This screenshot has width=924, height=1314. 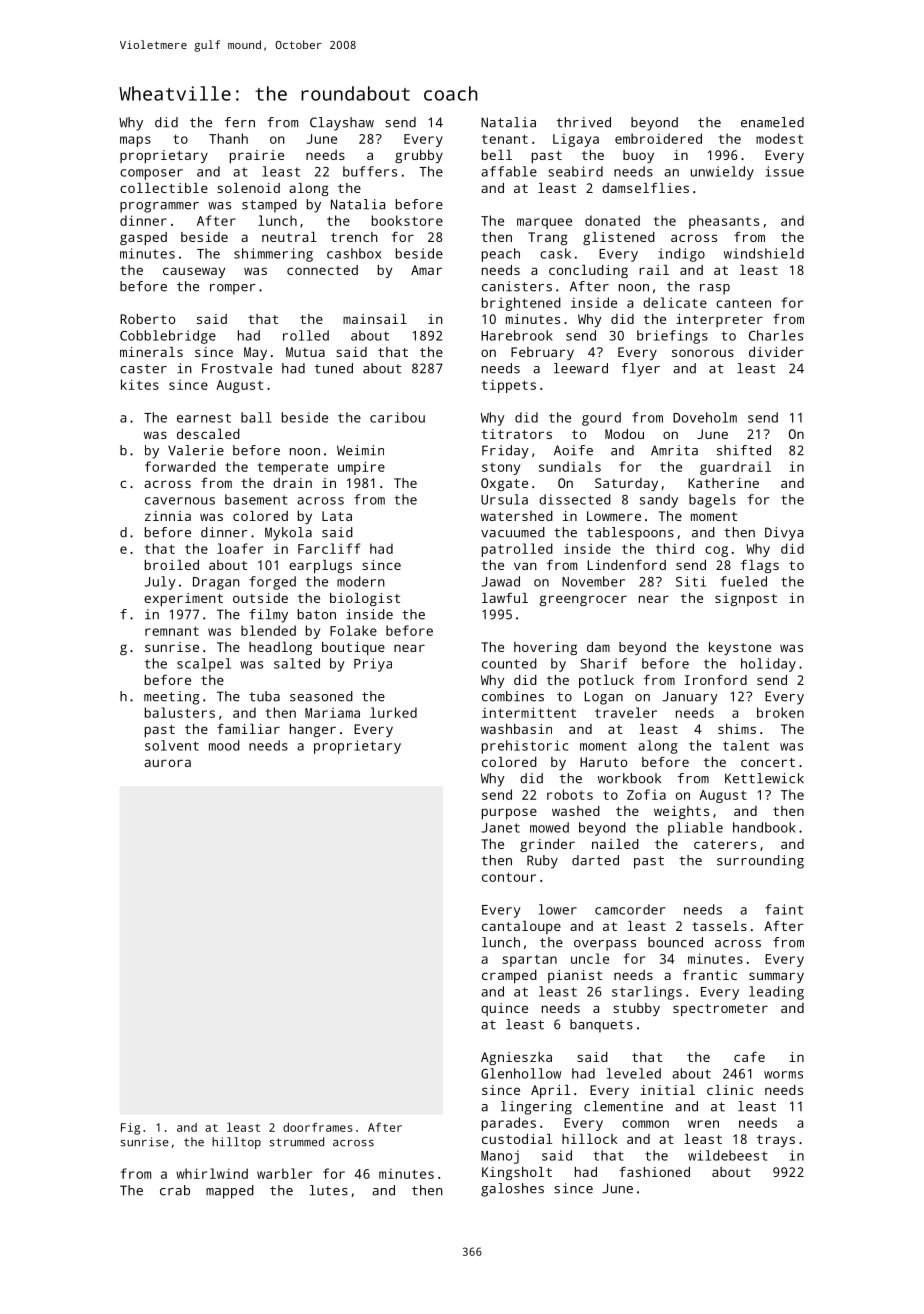 I want to click on romper, so click(x=233, y=289).
